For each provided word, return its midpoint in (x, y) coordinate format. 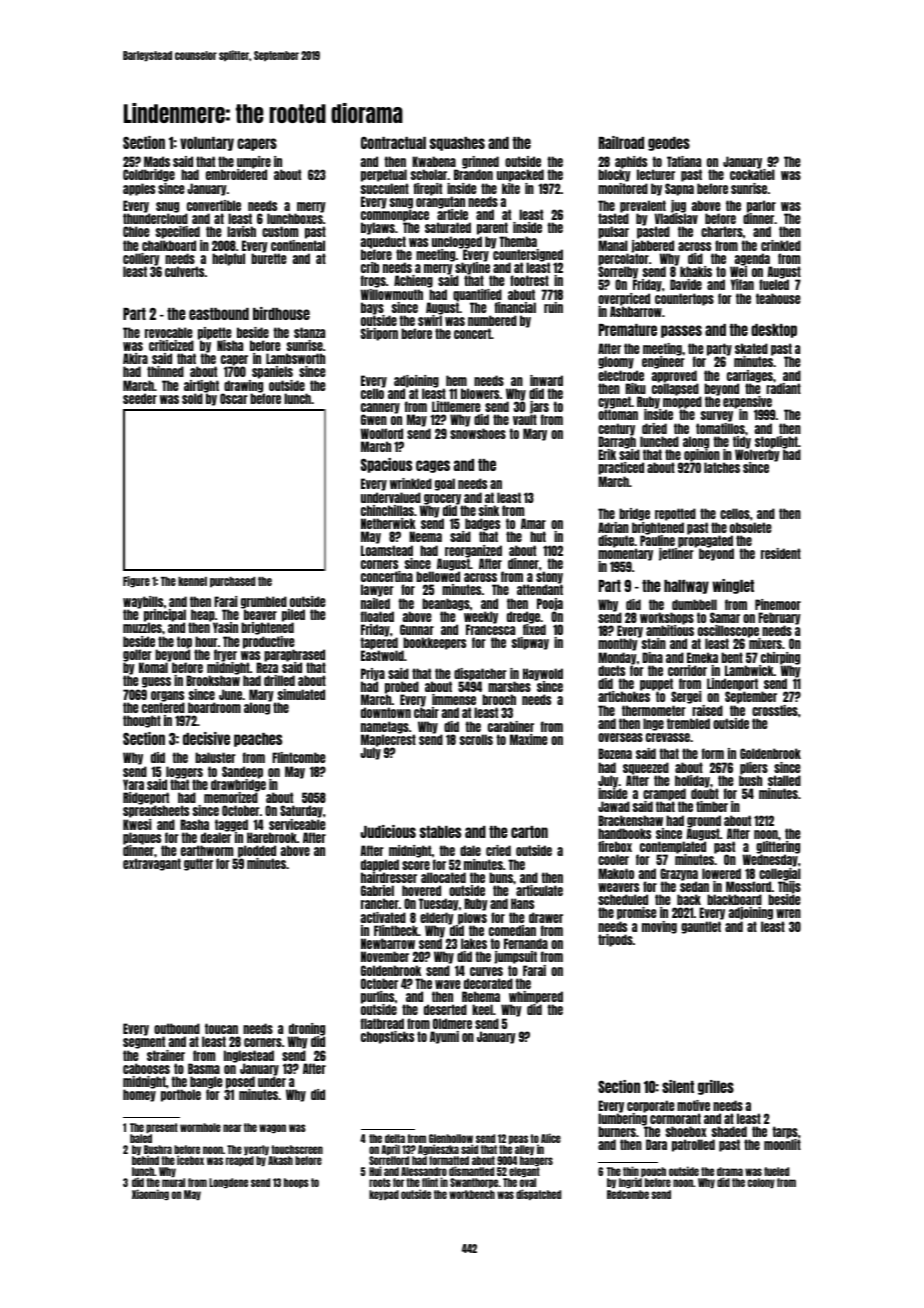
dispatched (538, 1194)
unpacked (520, 175)
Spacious (386, 465)
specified (178, 232)
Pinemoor (778, 604)
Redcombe (628, 1194)
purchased (232, 582)
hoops (296, 1183)
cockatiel (752, 174)
